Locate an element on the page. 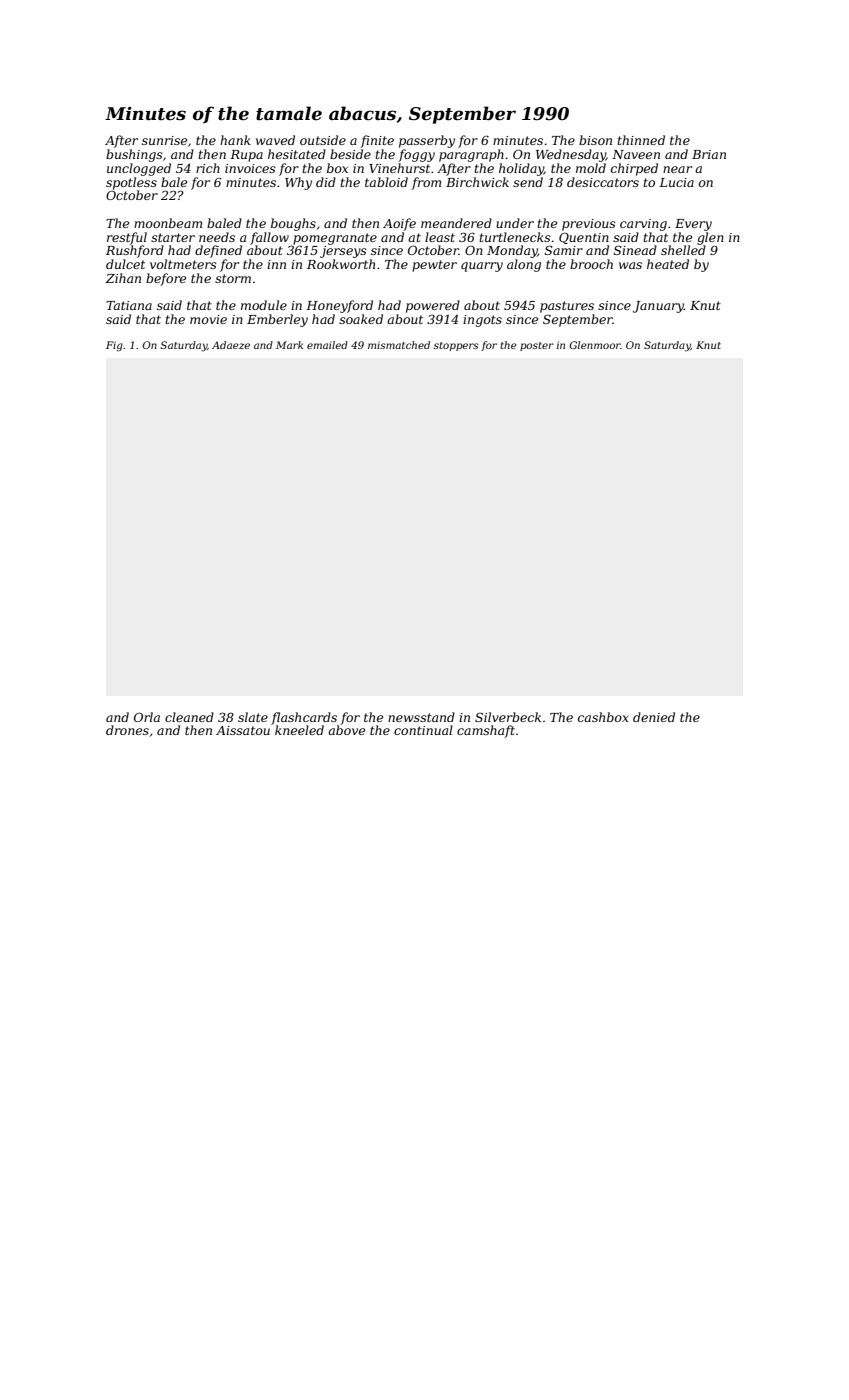  January is located at coordinates (658, 307).
